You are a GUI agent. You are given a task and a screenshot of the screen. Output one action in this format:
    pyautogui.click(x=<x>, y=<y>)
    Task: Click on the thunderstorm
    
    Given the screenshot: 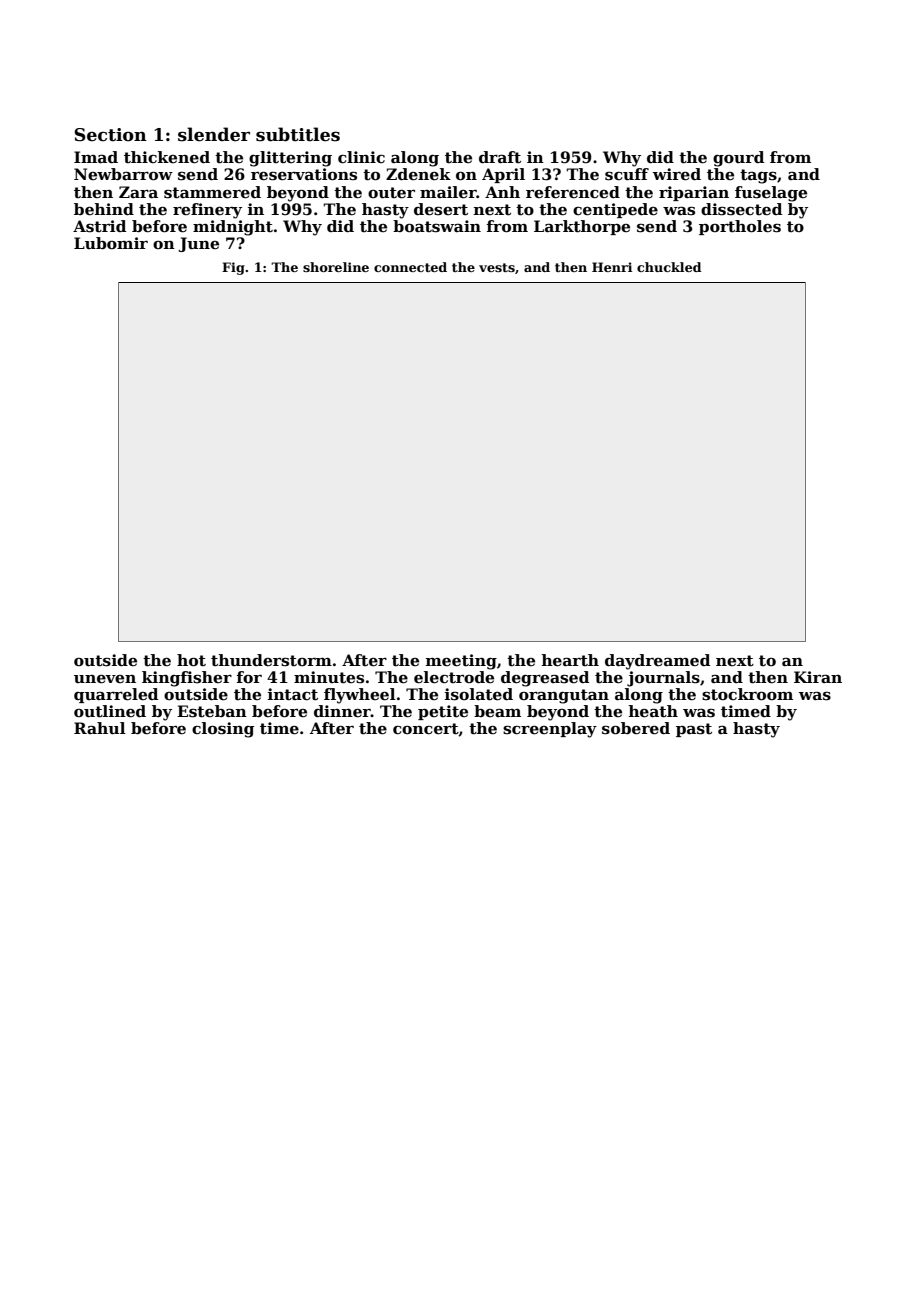 What is the action you would take?
    pyautogui.click(x=271, y=660)
